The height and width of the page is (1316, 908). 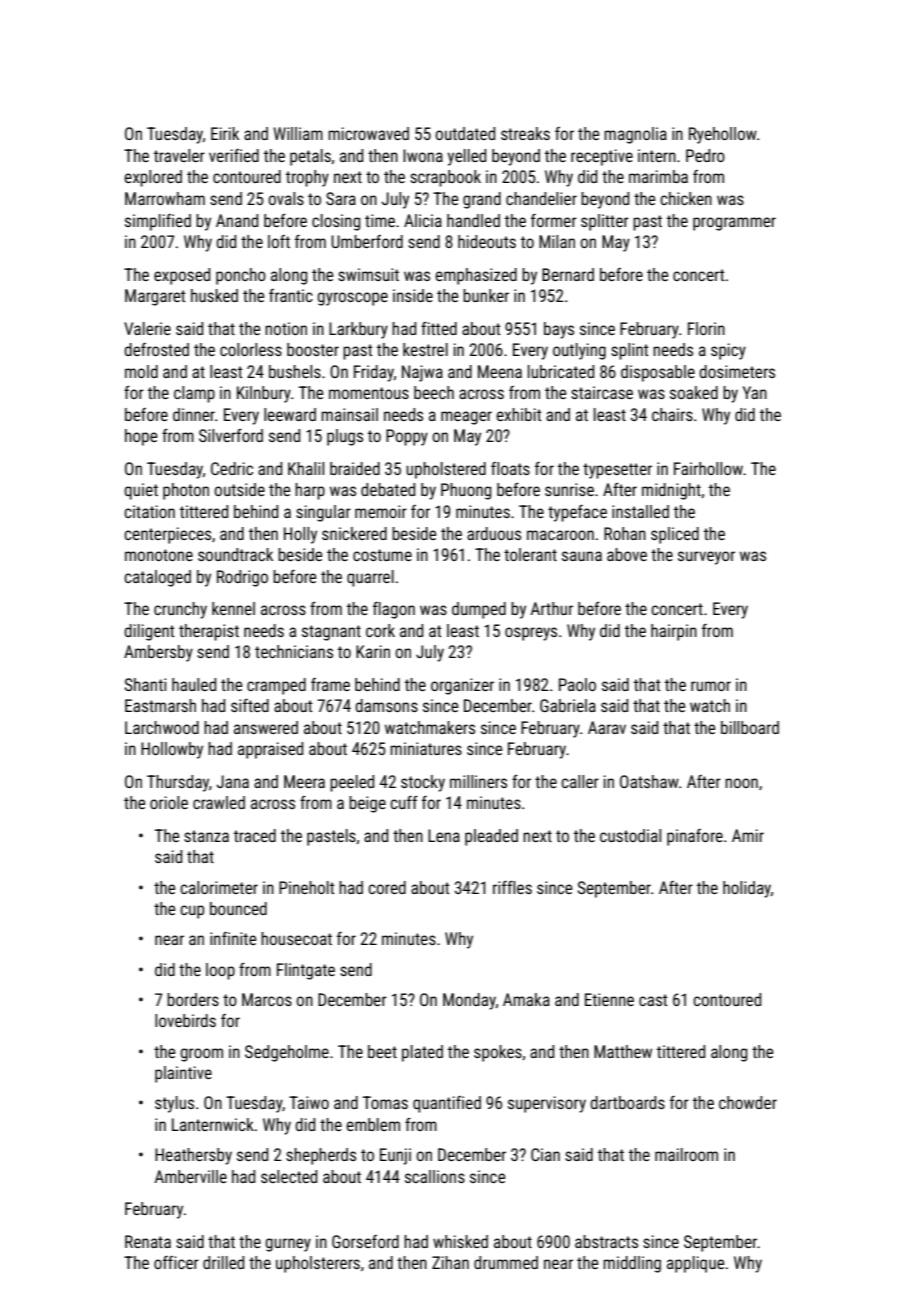 What do you see at coordinates (341, 198) in the page?
I see `Sara` at bounding box center [341, 198].
